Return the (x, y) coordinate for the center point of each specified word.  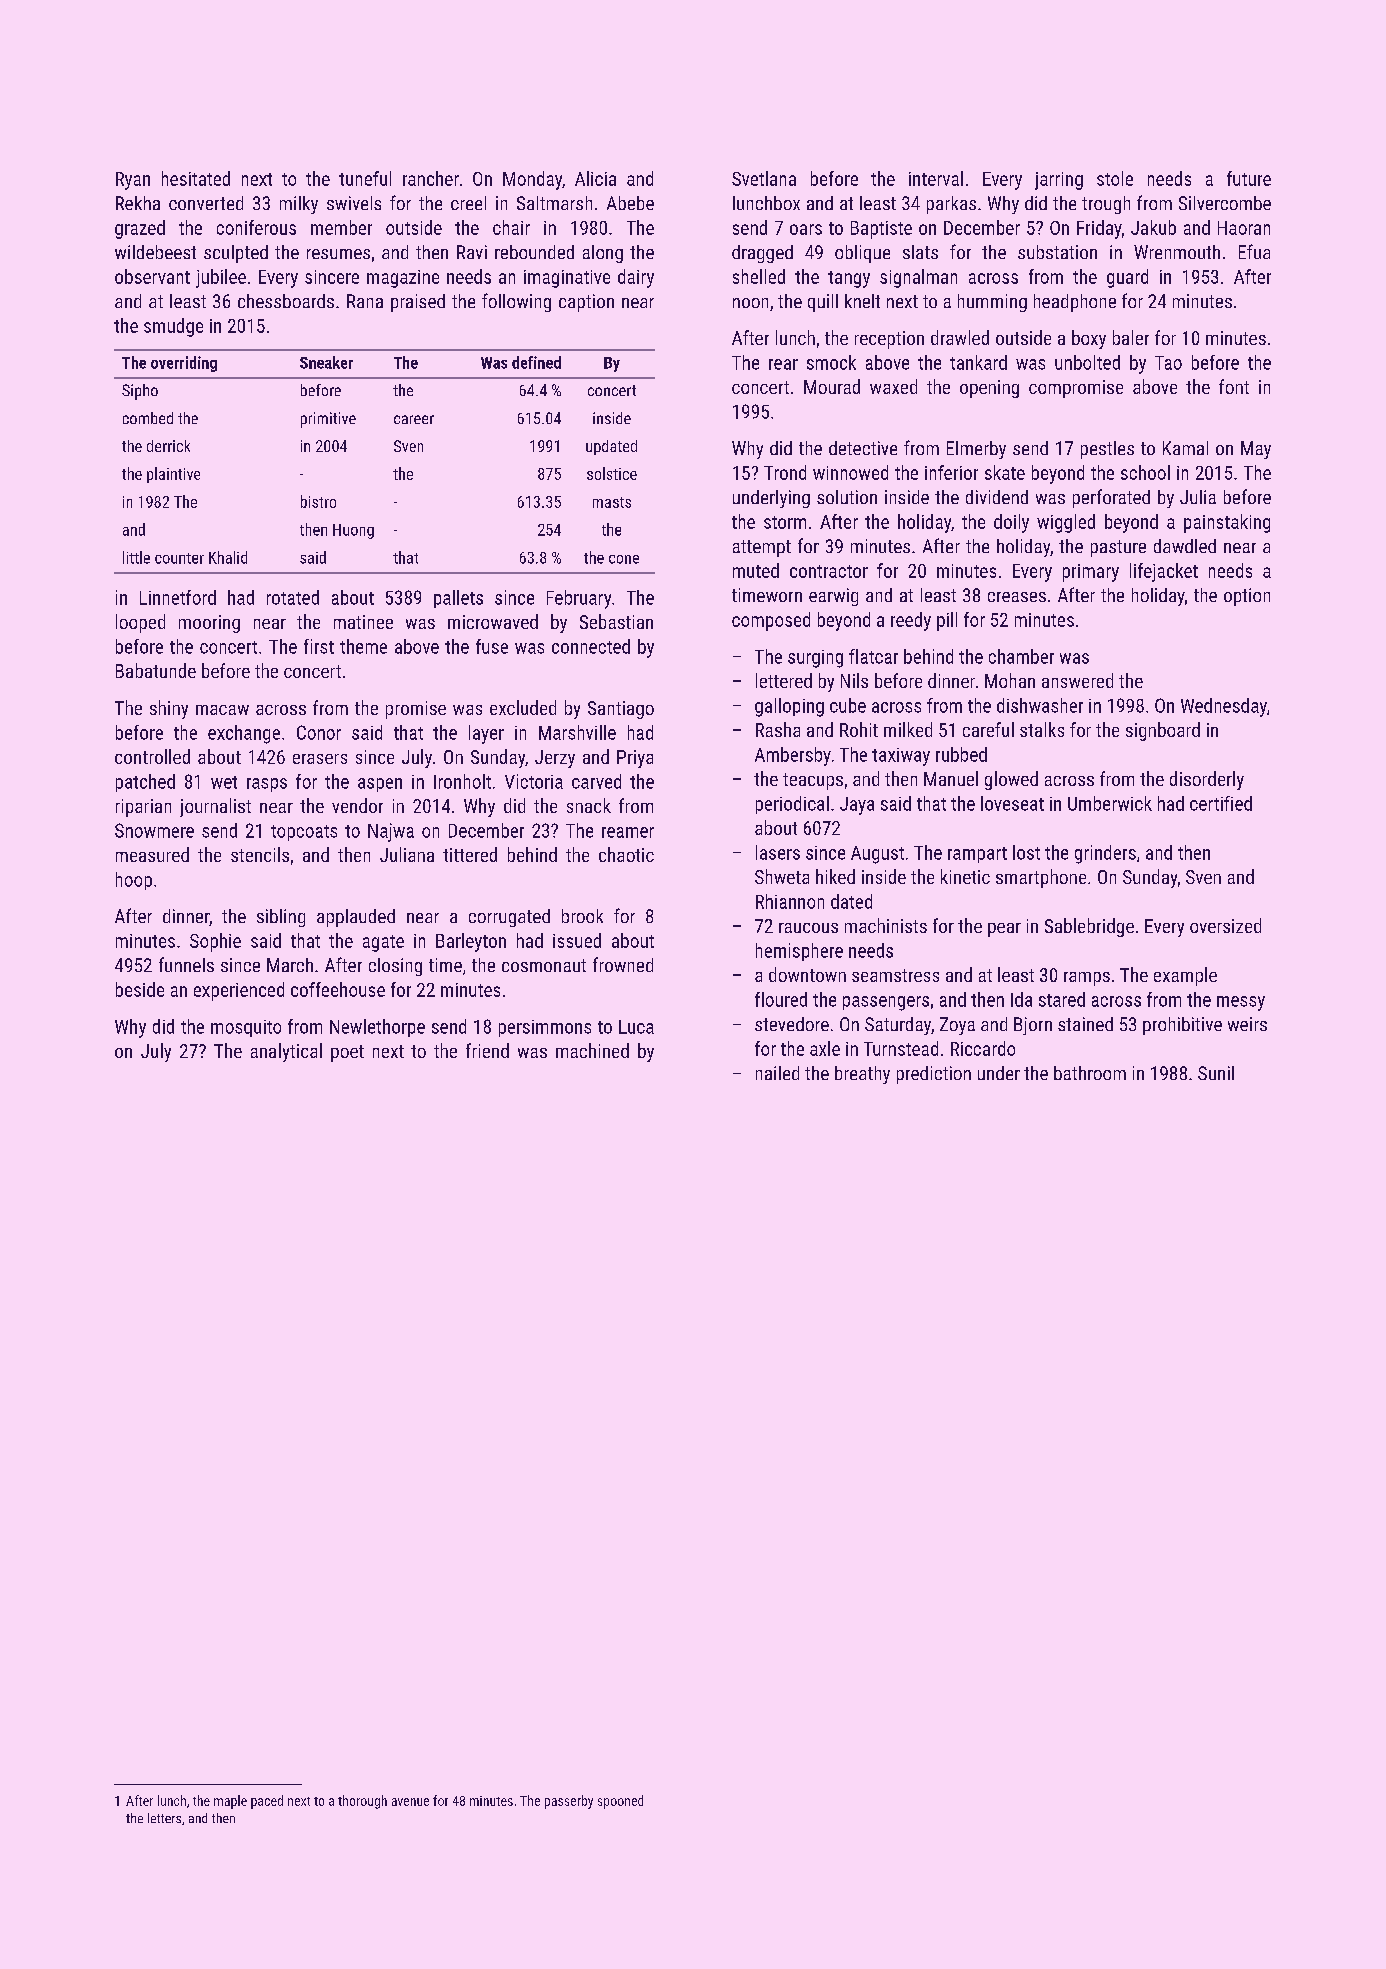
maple (230, 1802)
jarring (1059, 181)
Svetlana (764, 178)
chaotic (626, 854)
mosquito (246, 1028)
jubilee (221, 278)
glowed (1011, 780)
